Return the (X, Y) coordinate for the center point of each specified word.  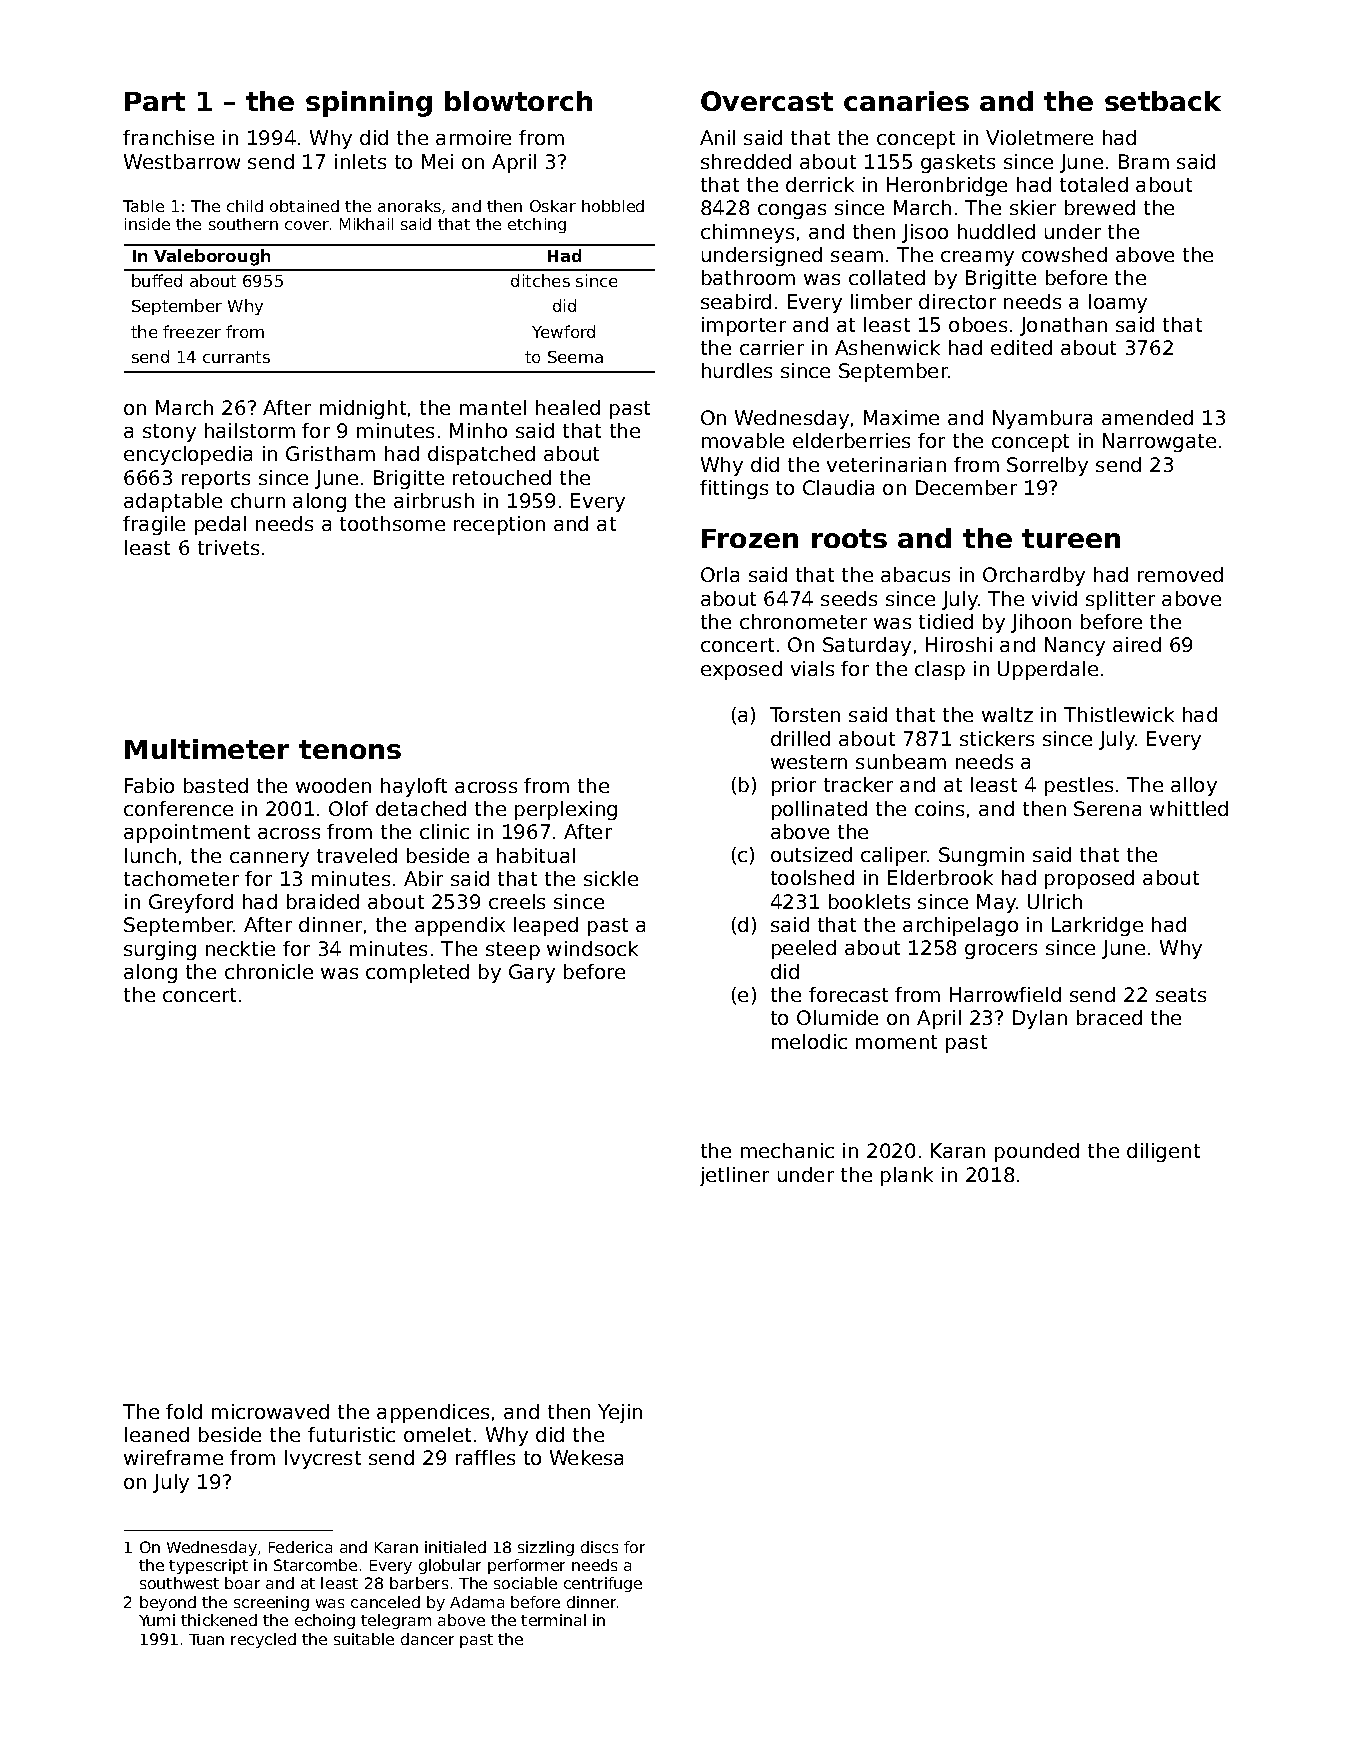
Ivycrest (323, 1459)
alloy (1194, 786)
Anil (717, 137)
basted (216, 785)
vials (812, 668)
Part (155, 101)
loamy (1118, 303)
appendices (433, 1413)
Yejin (620, 1413)
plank (907, 1176)
